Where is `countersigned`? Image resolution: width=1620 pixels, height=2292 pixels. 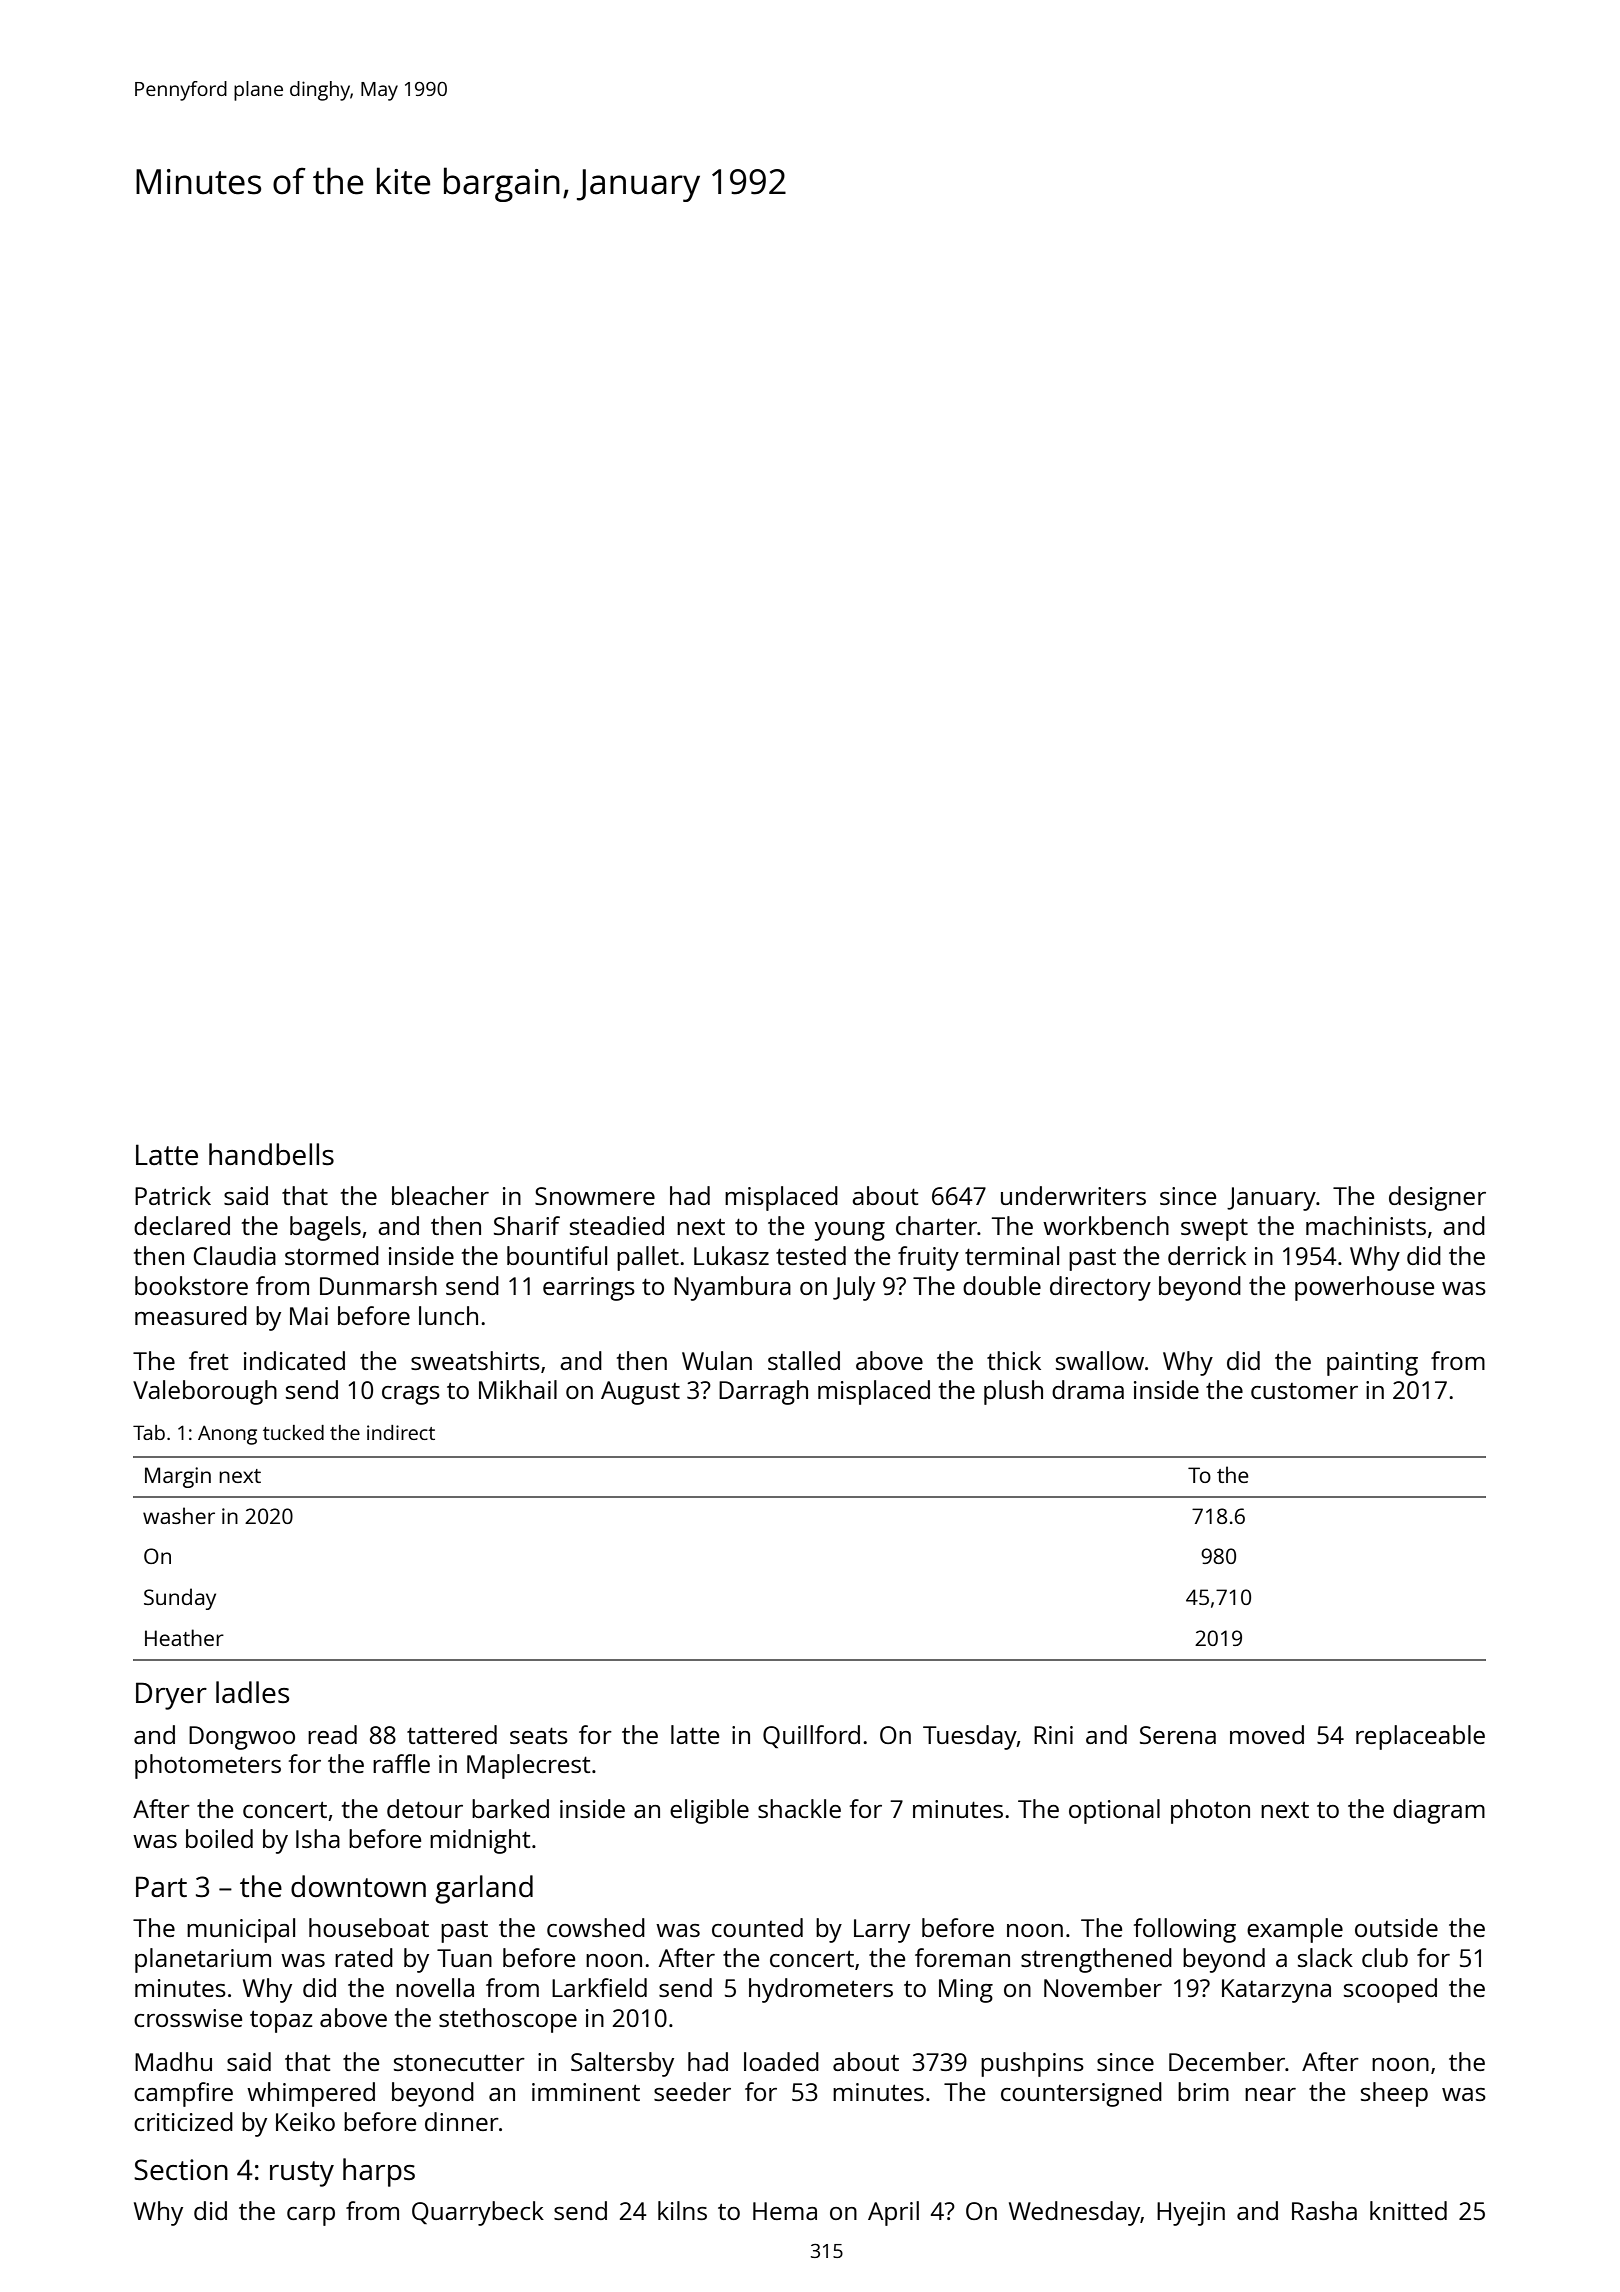
countersigned is located at coordinates (1081, 2094).
